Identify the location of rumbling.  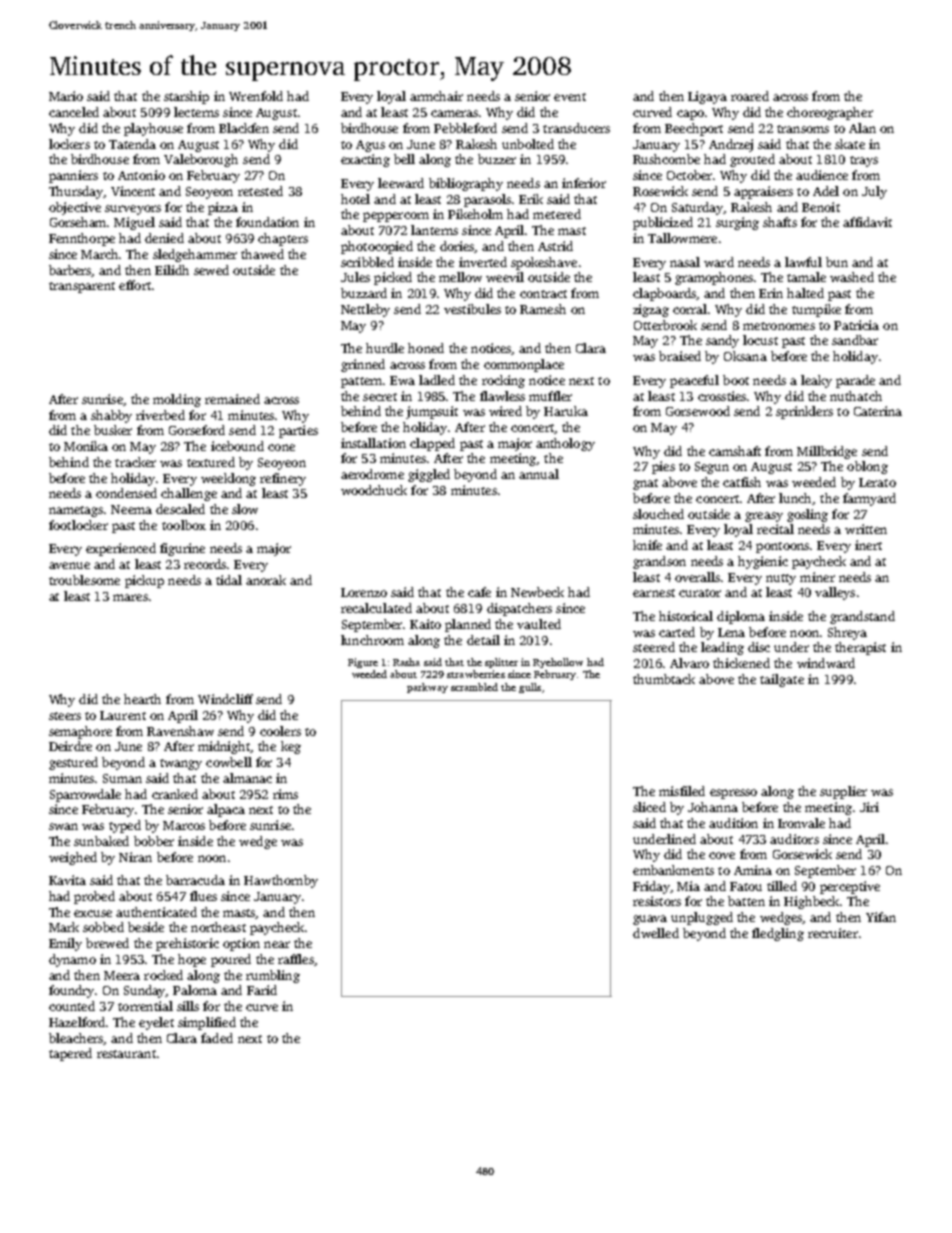
(273, 976).
